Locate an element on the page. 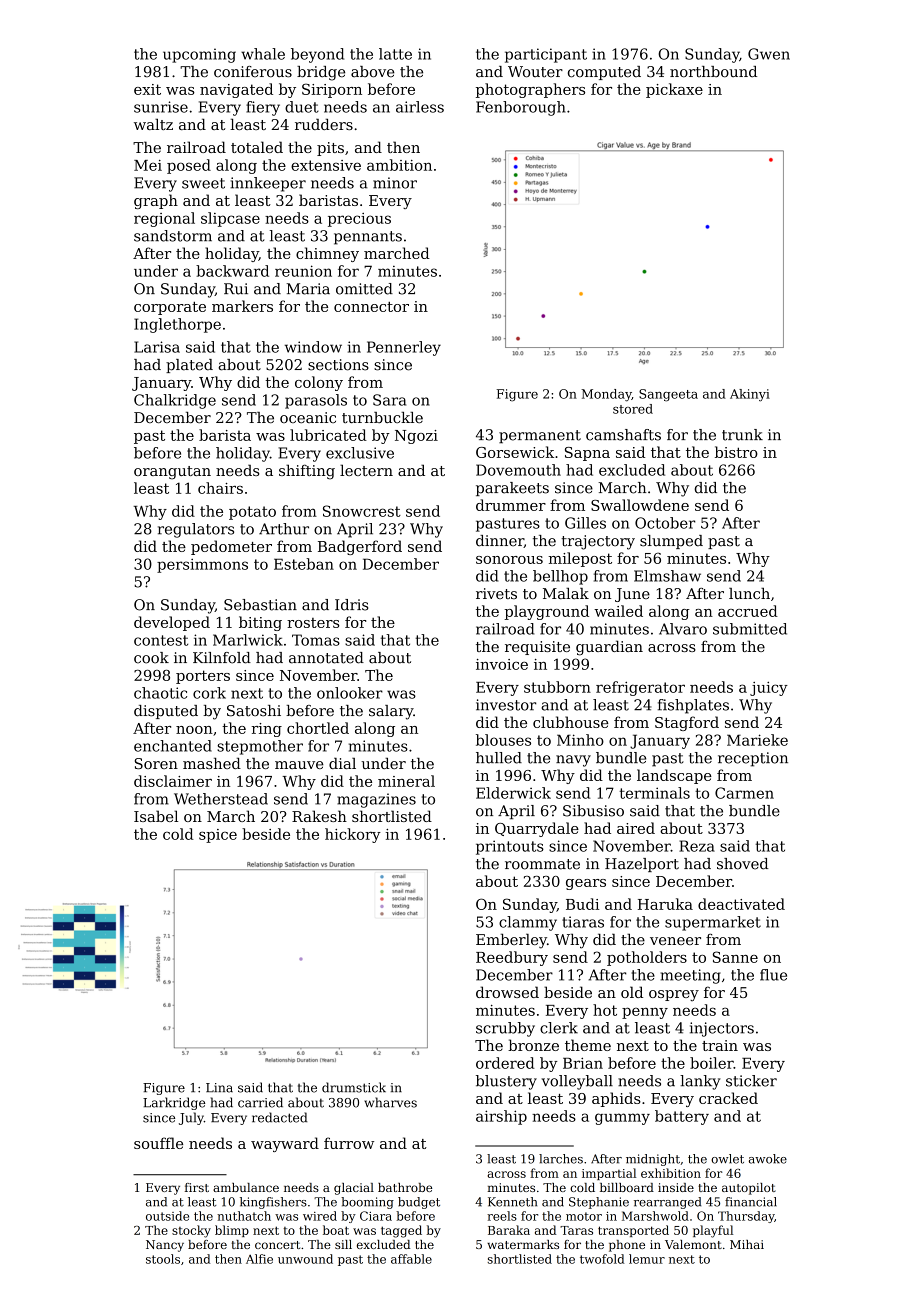 The image size is (924, 1314). Haruka is located at coordinates (665, 904).
